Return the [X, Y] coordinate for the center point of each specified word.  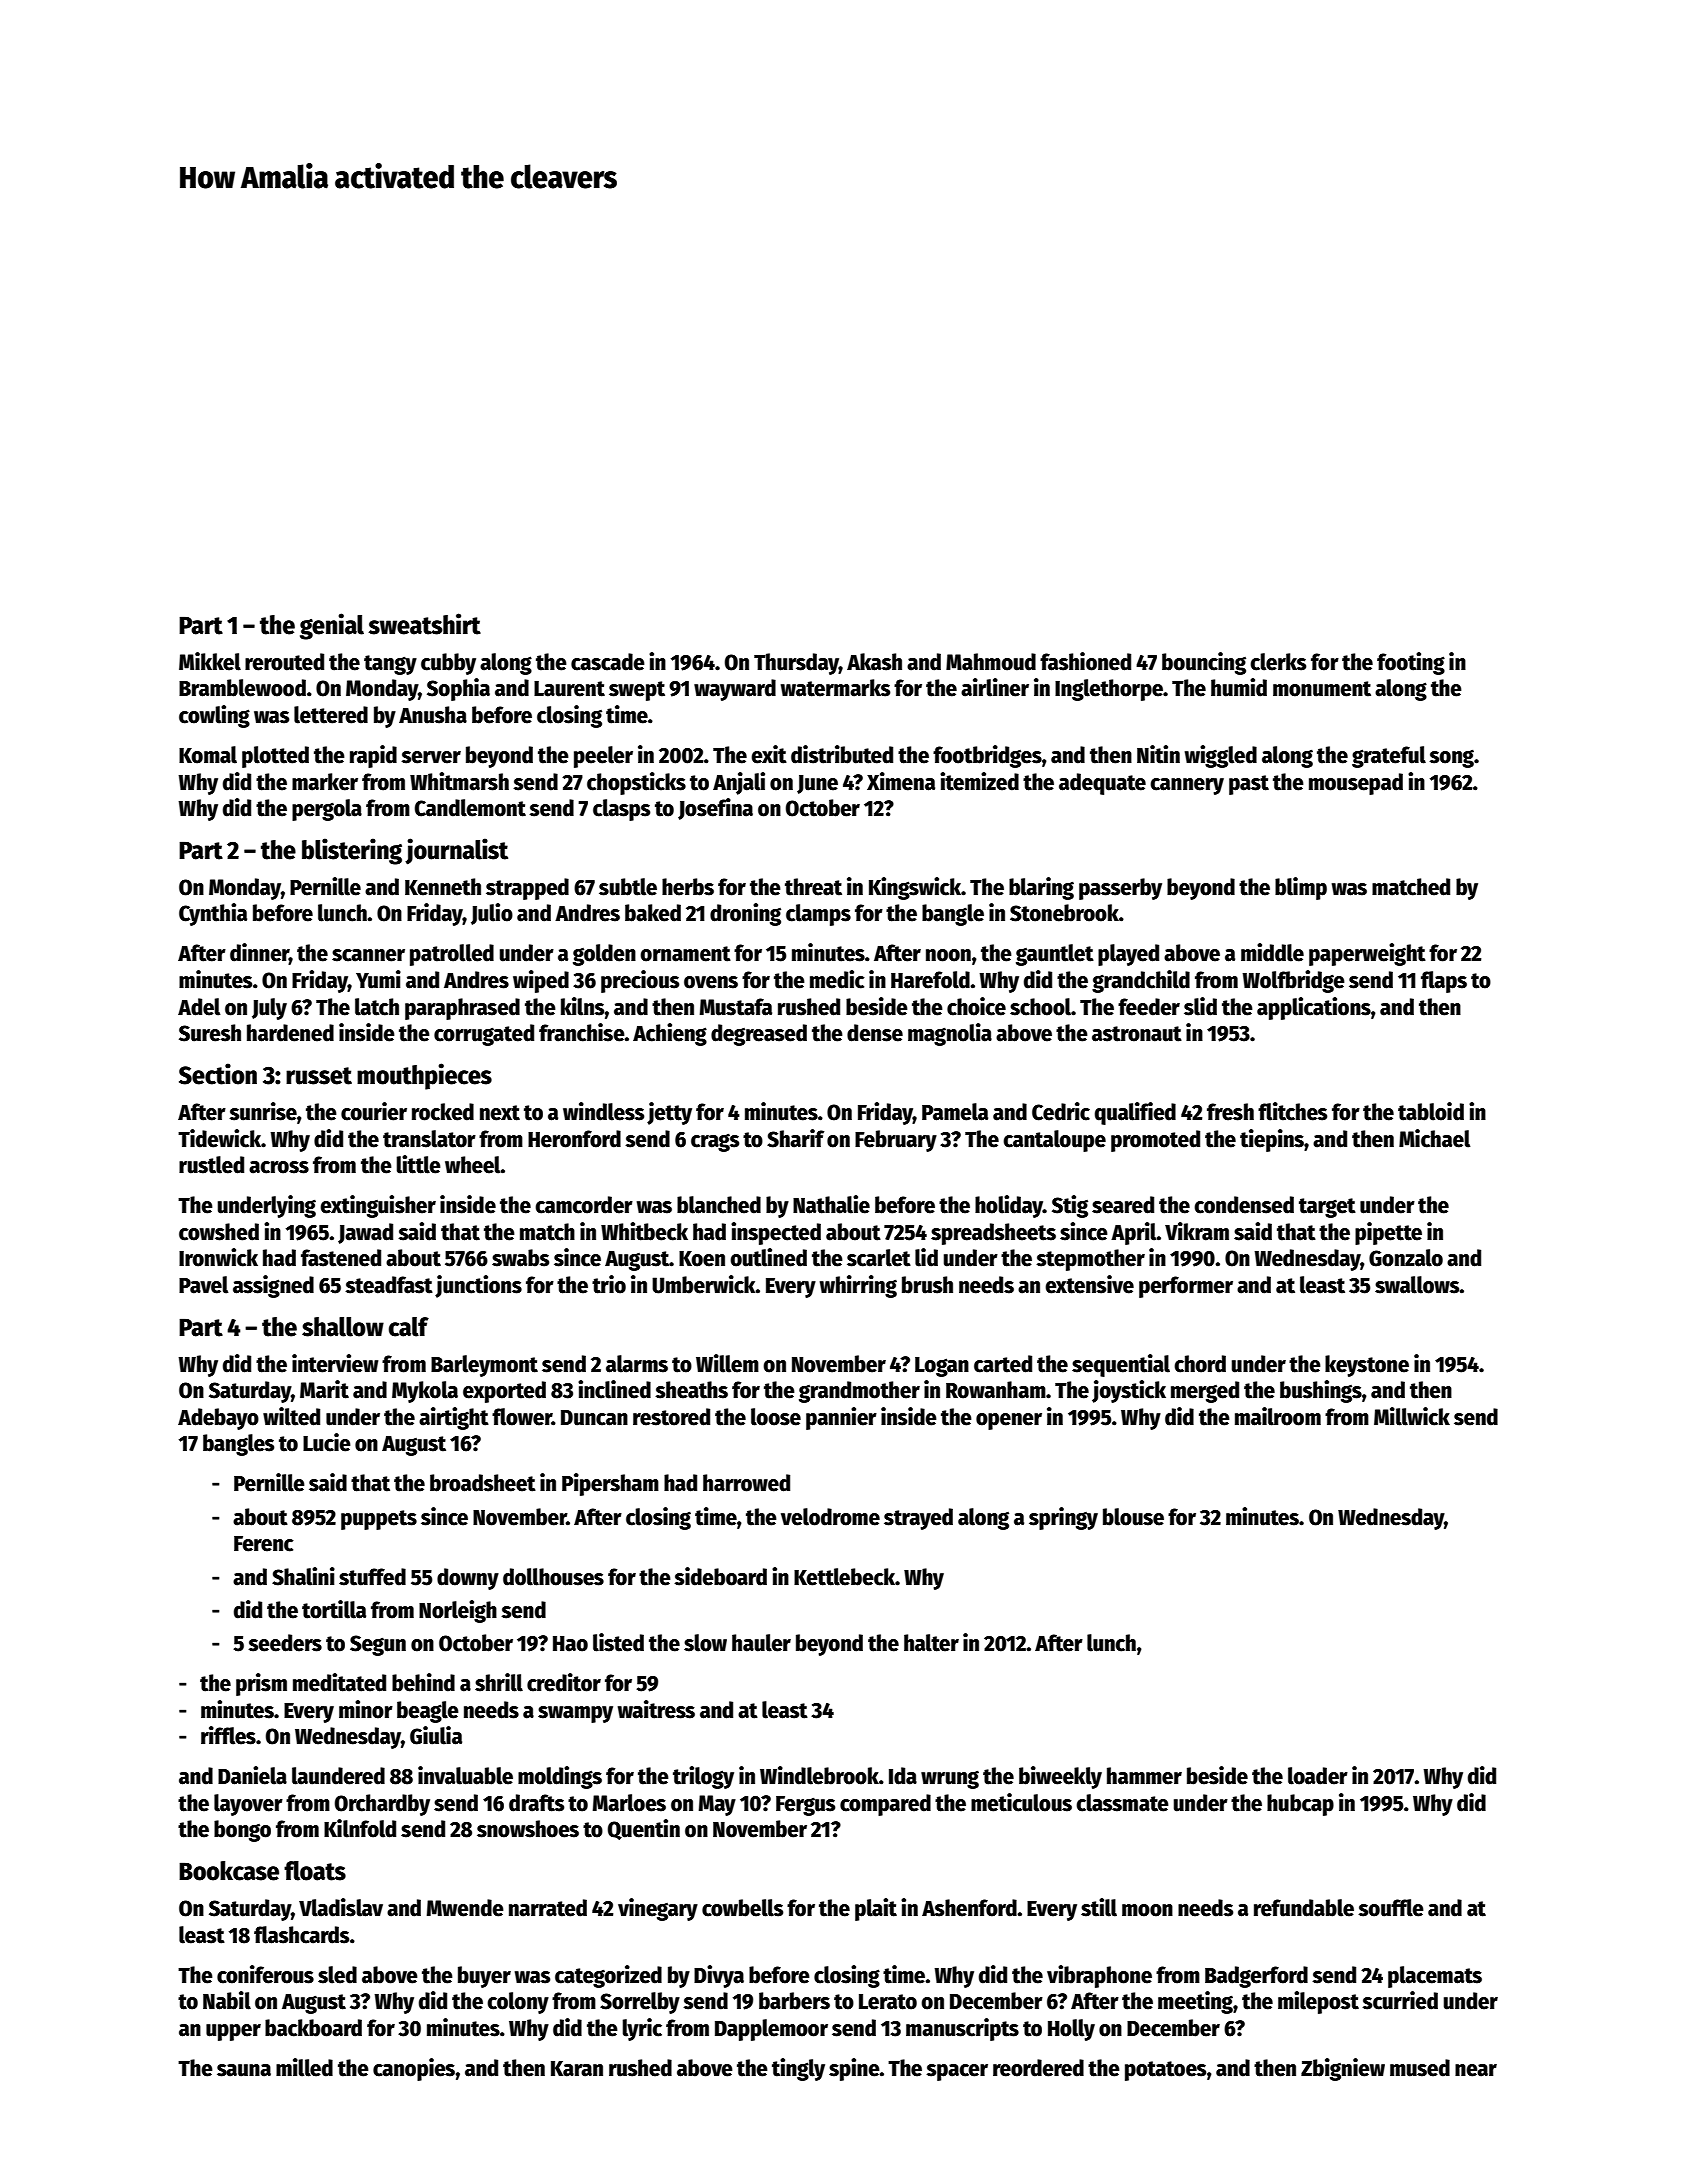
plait [876, 1909]
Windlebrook [819, 1775]
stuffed [372, 1577]
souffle [1391, 1908]
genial [332, 626]
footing [1411, 663]
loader [1318, 1776]
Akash [874, 662]
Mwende [465, 1908]
